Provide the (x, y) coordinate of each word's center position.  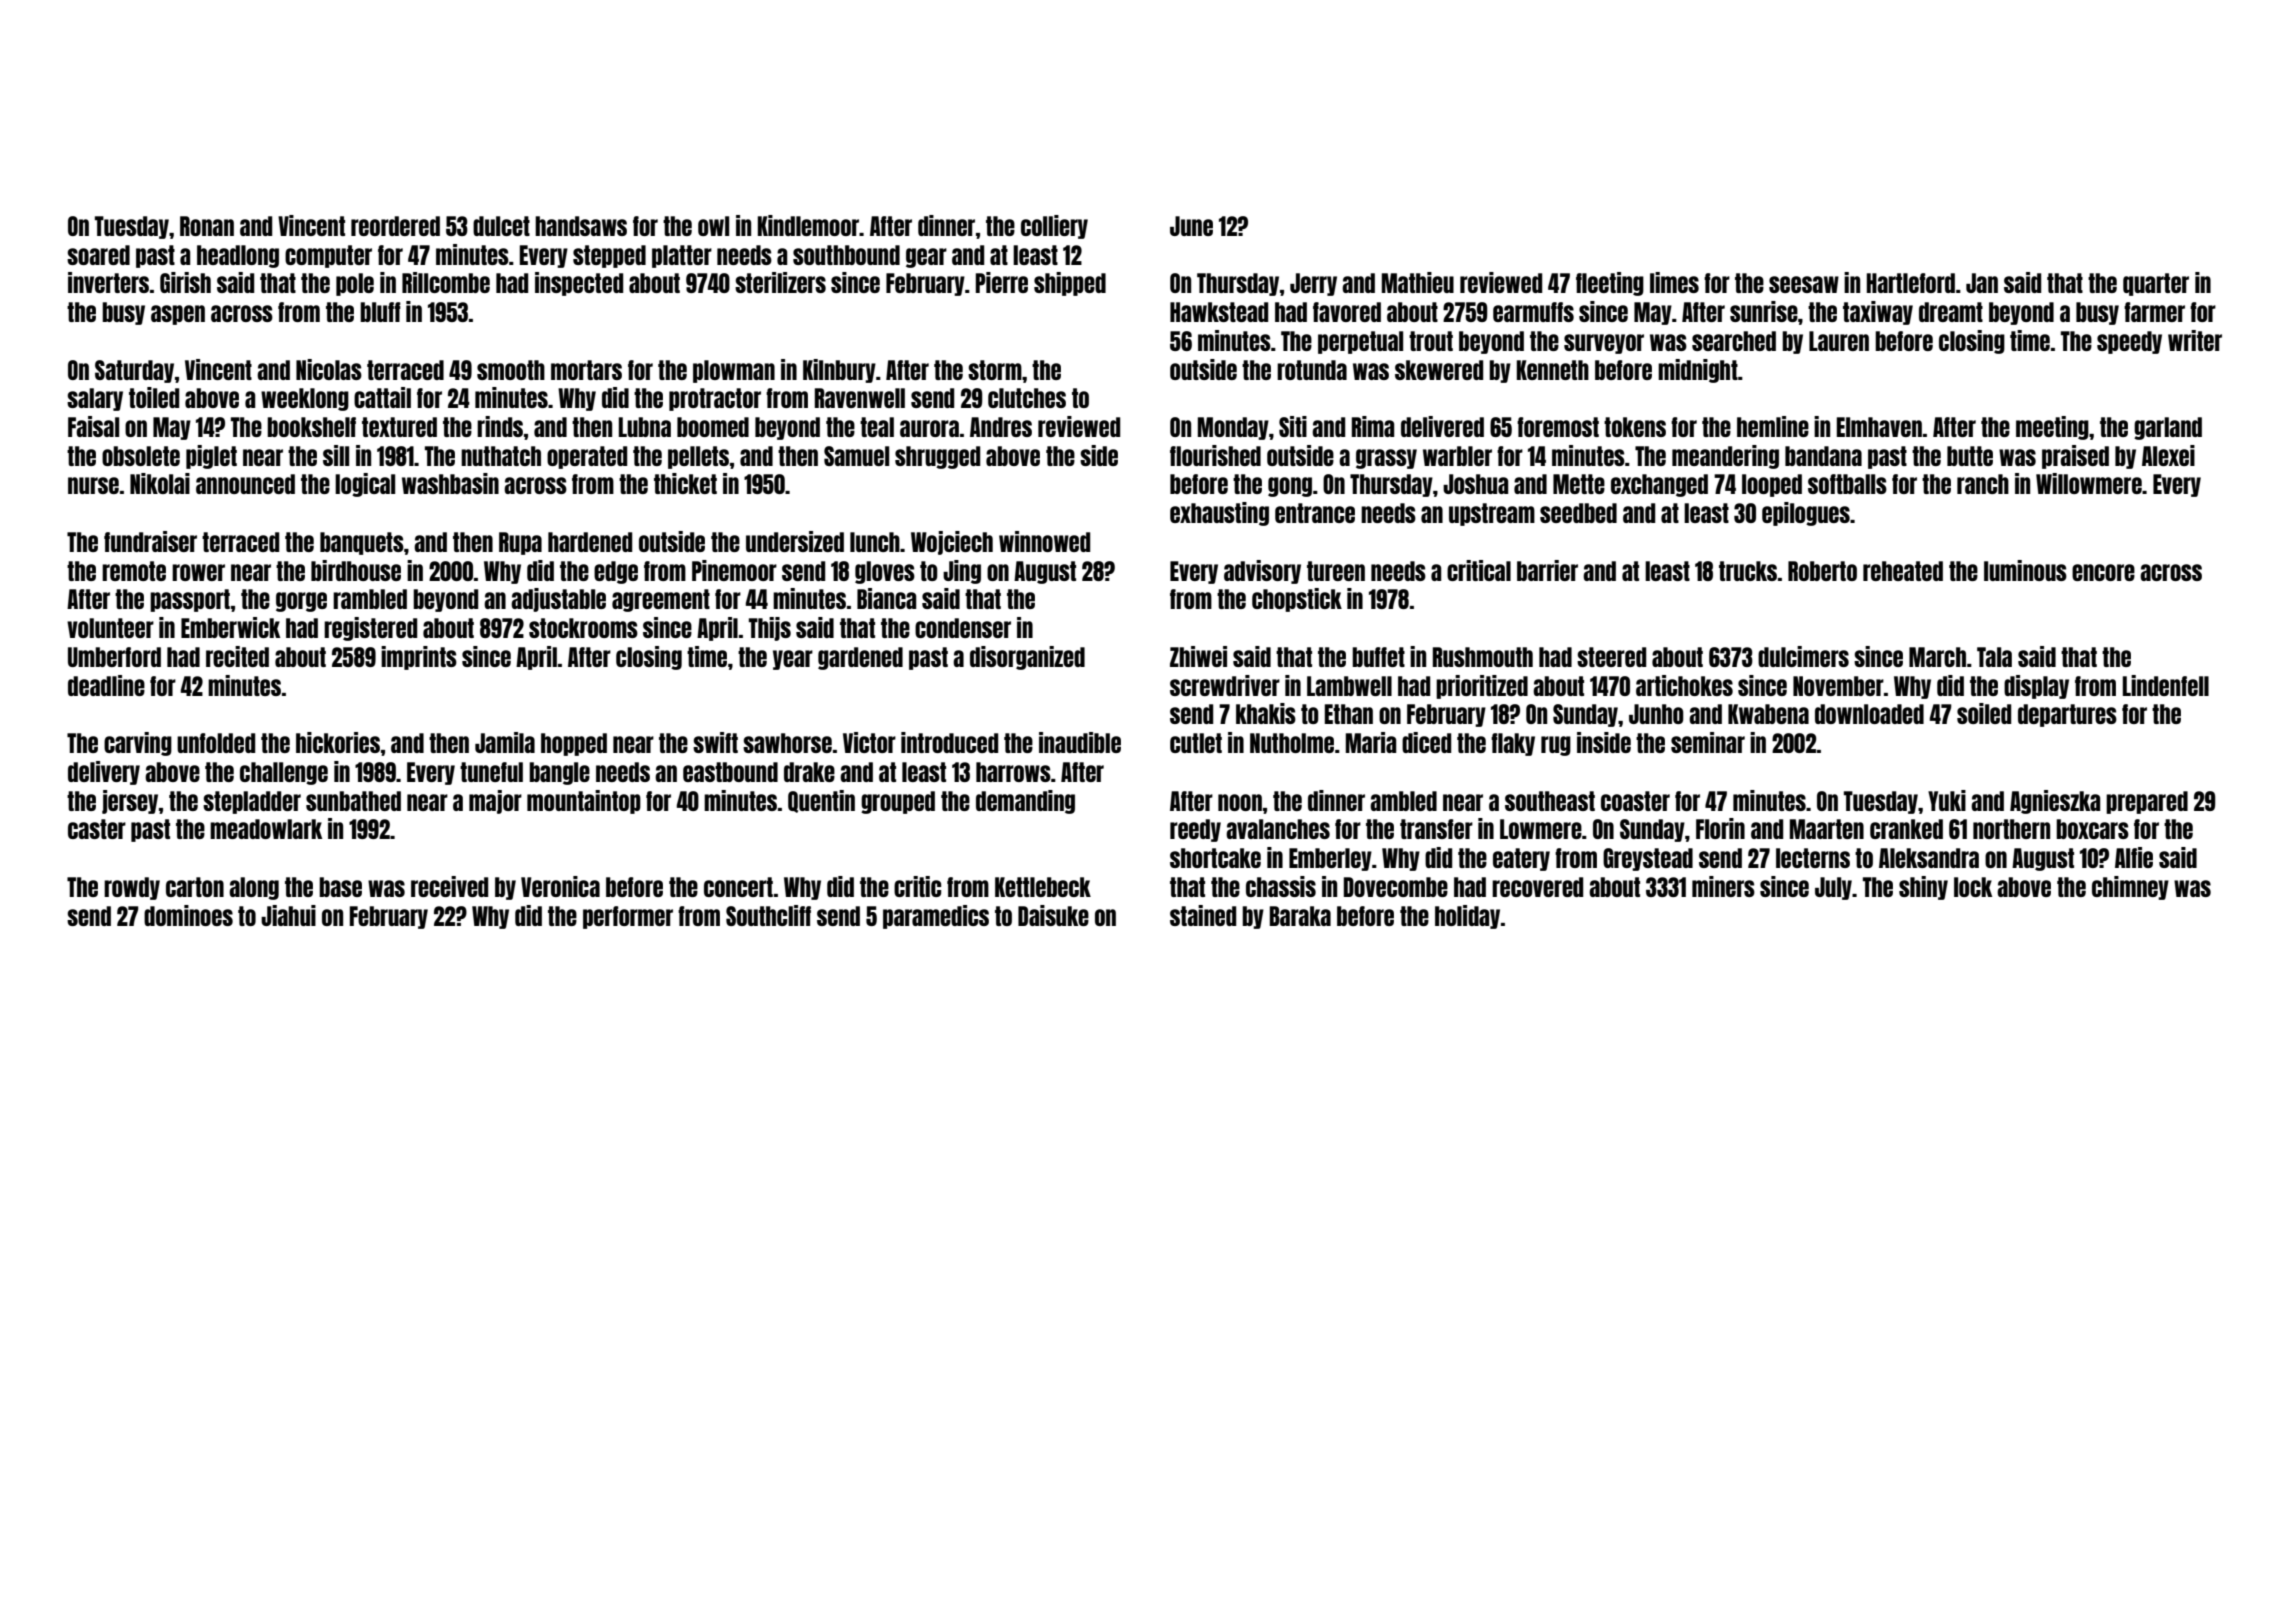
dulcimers (1803, 656)
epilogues (1806, 514)
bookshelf (311, 427)
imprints (419, 658)
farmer (2154, 312)
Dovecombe (1396, 887)
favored (1347, 312)
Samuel (856, 456)
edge (616, 572)
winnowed (1044, 541)
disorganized (1027, 658)
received (449, 886)
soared (98, 255)
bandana (1823, 456)
